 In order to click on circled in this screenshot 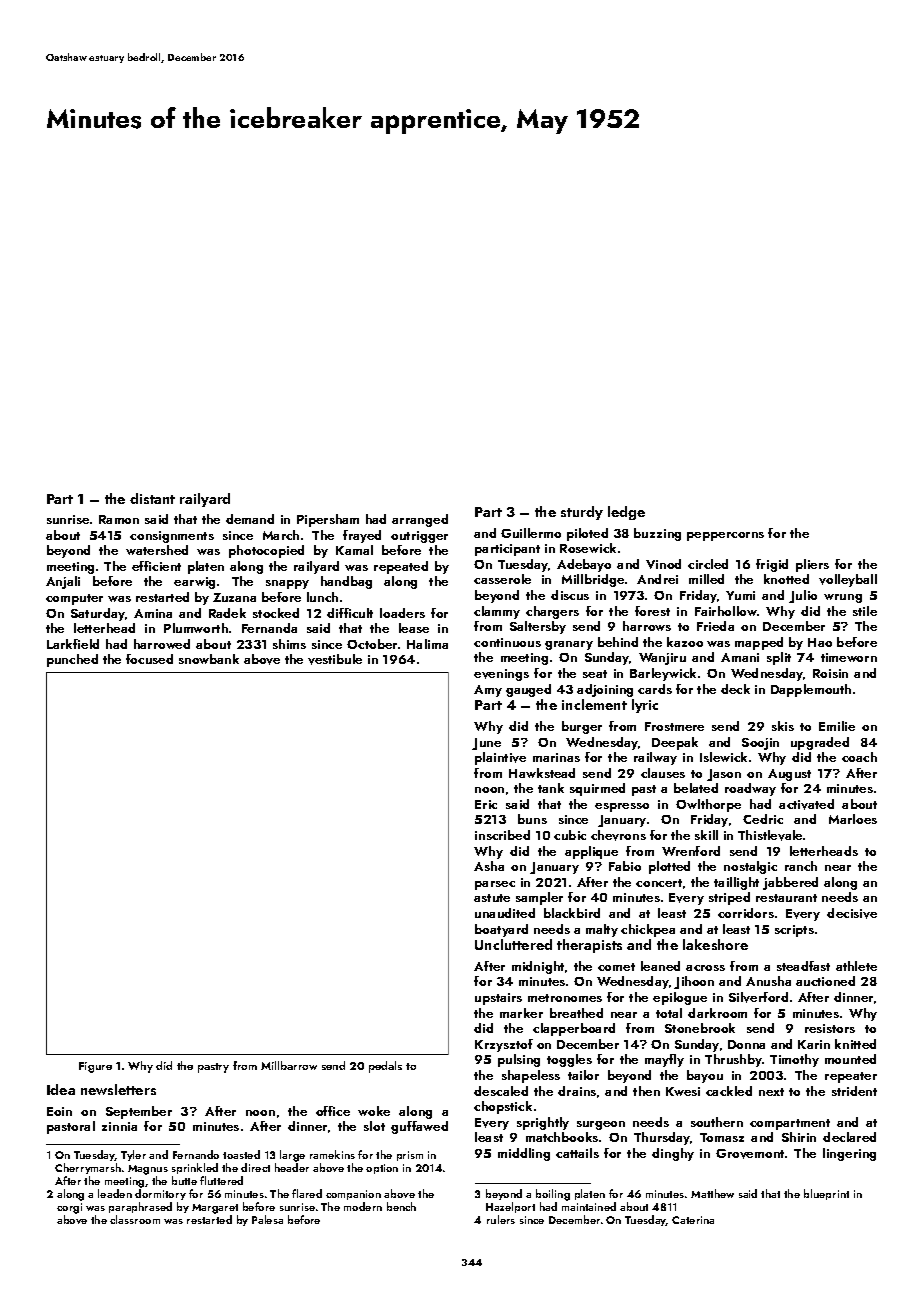, I will do `click(708, 564)`.
